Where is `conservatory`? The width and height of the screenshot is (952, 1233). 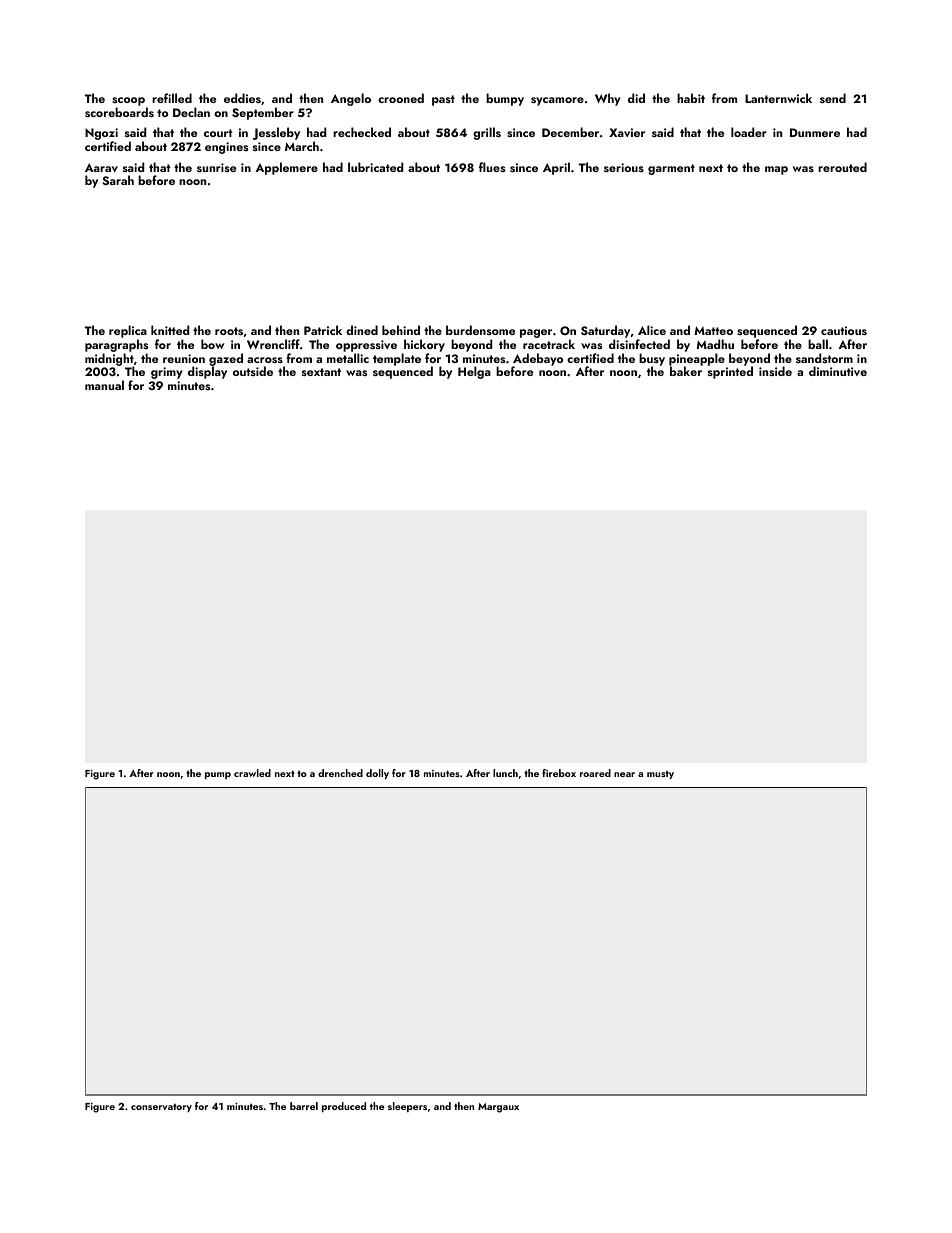
conservatory is located at coordinates (161, 1108).
